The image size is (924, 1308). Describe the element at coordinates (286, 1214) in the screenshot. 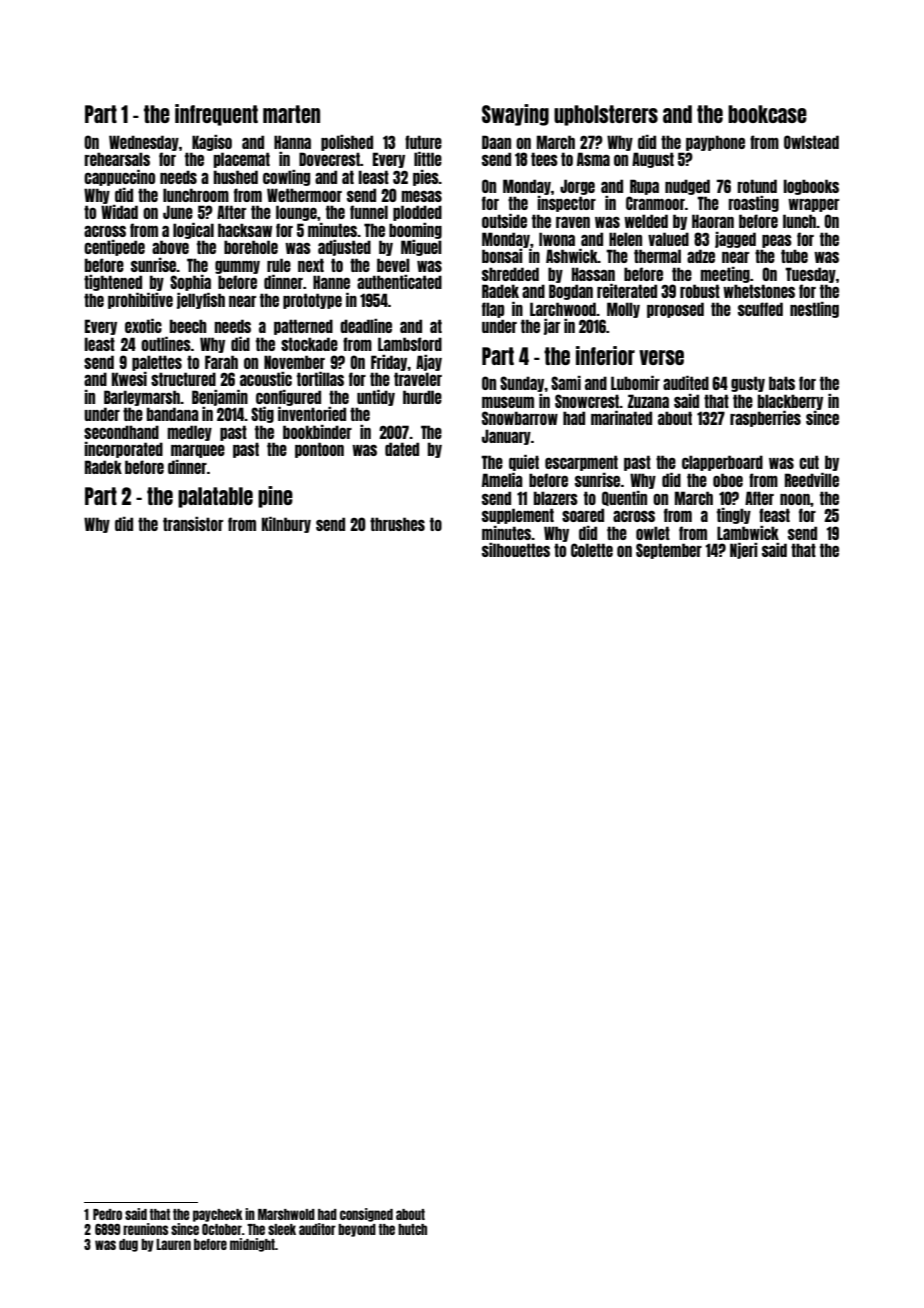

I see `Marshwold` at that location.
